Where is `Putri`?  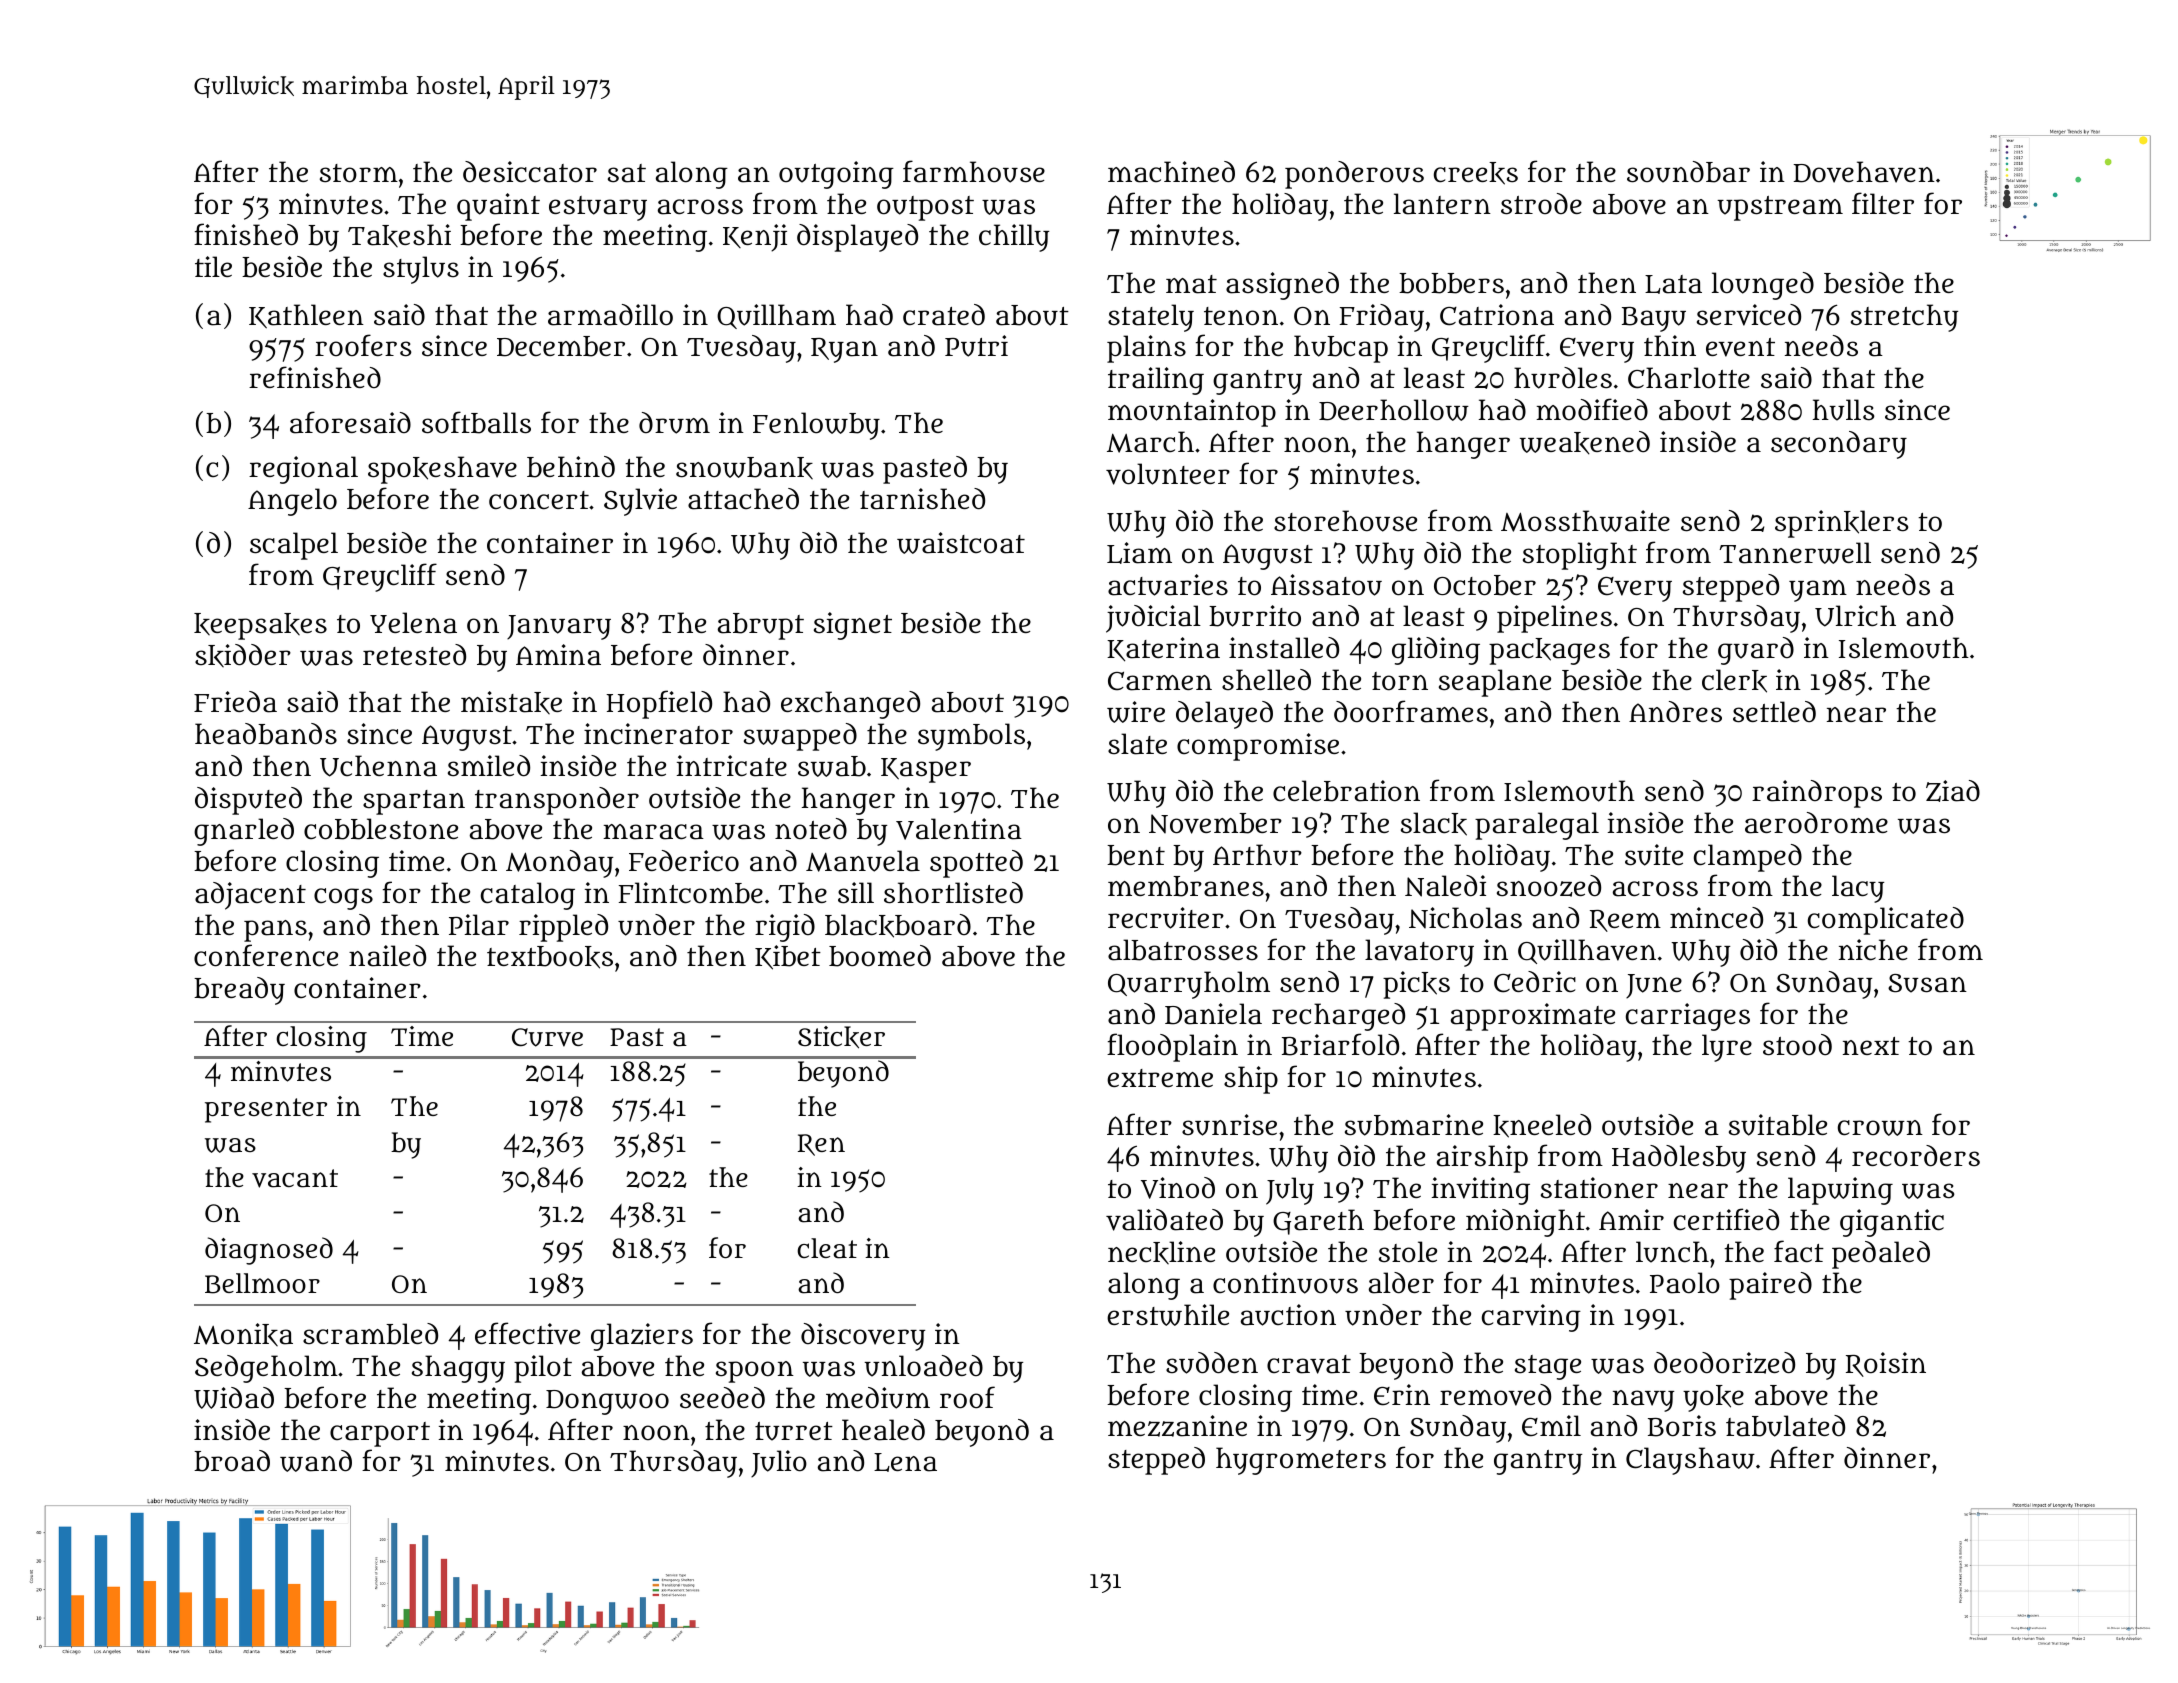
Putri is located at coordinates (976, 346).
